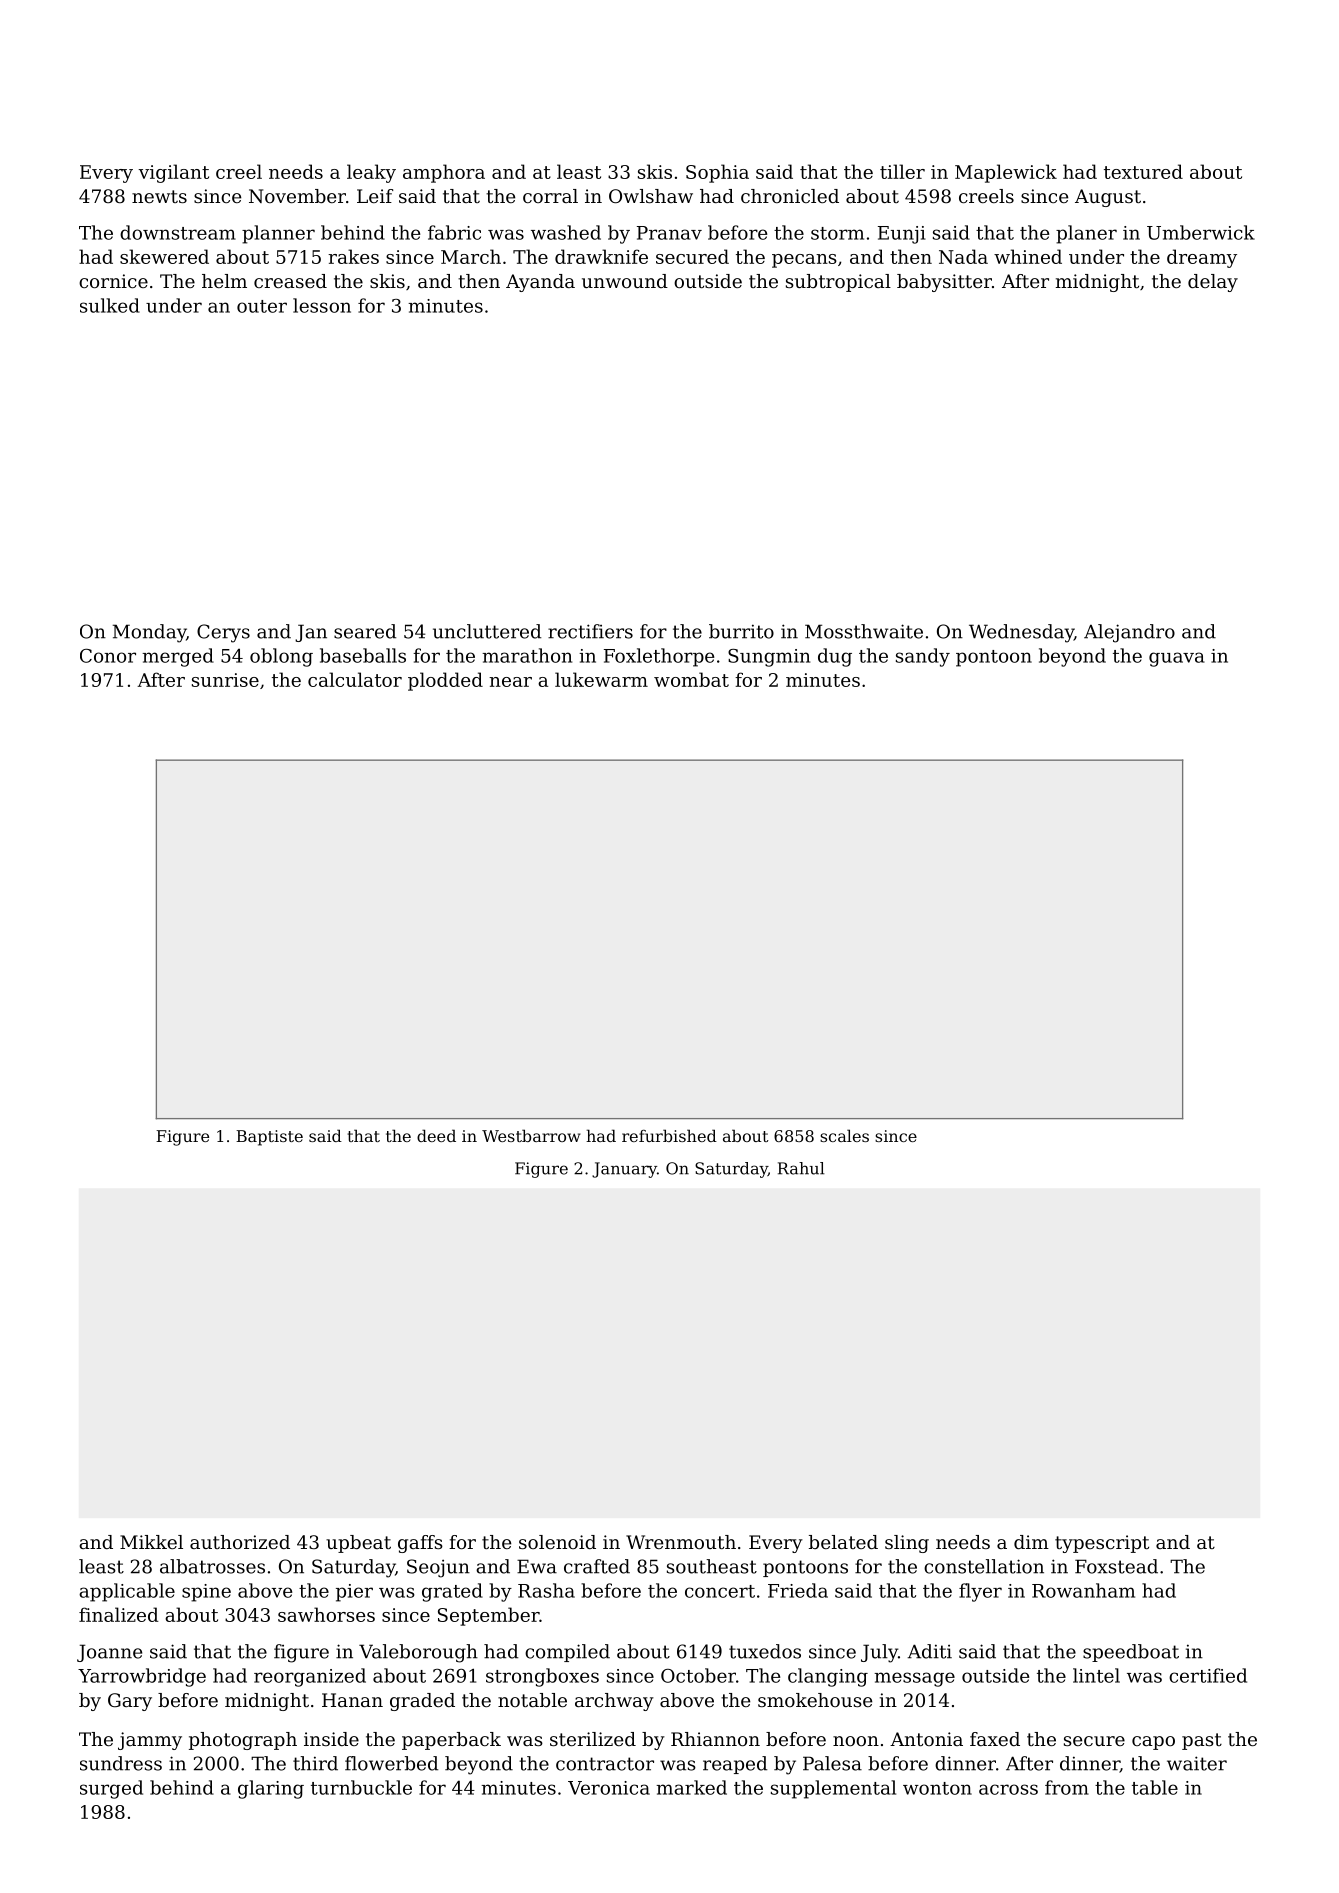 This screenshot has height=1893, width=1339. What do you see at coordinates (1197, 1763) in the screenshot?
I see `waiter` at bounding box center [1197, 1763].
